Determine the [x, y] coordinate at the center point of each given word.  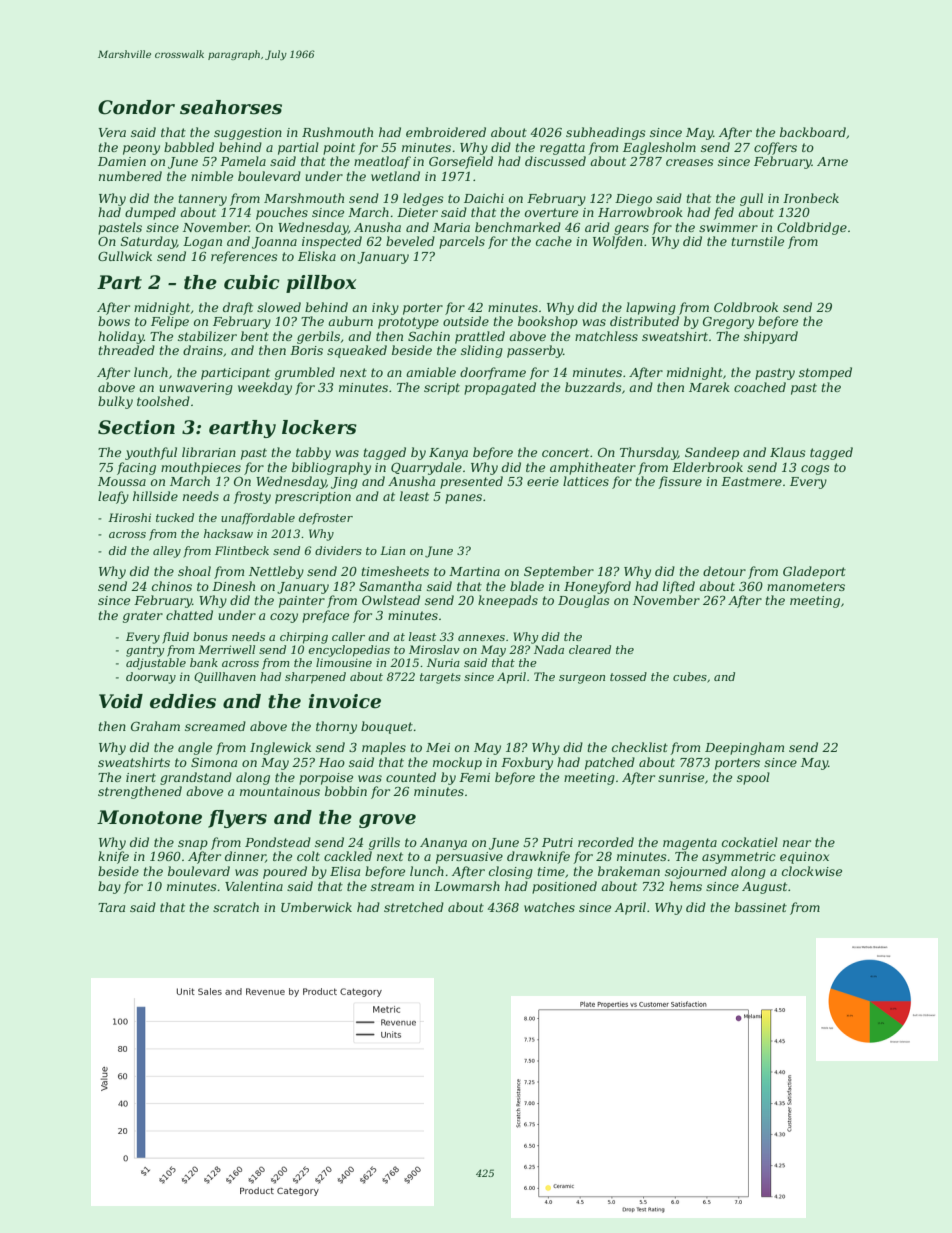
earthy [242, 429]
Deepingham [744, 748]
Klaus [788, 452]
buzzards [593, 387]
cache [554, 241]
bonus [210, 636]
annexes [481, 638]
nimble [212, 176]
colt [308, 856]
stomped [825, 373]
